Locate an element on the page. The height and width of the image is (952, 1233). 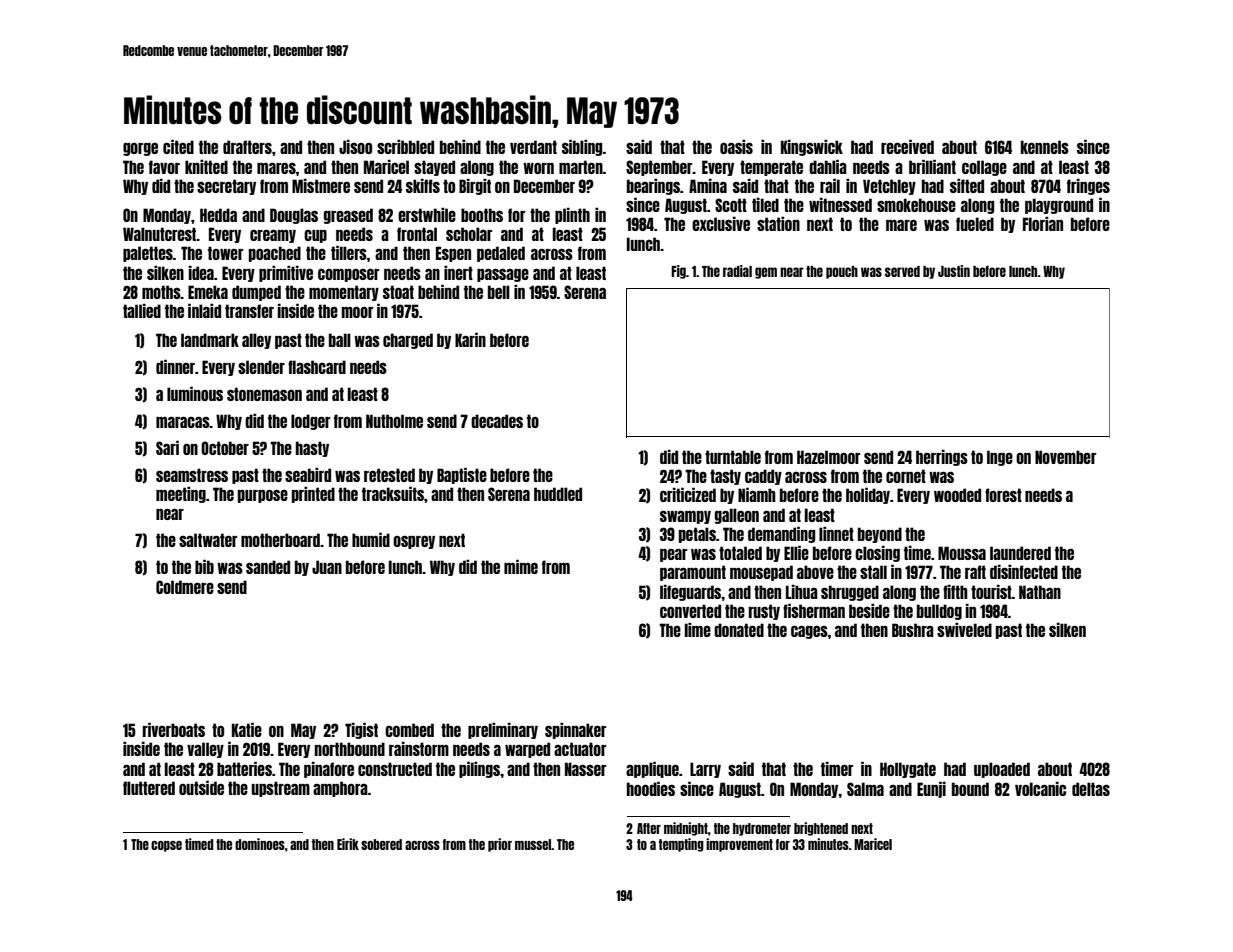
brightened is located at coordinates (821, 829).
